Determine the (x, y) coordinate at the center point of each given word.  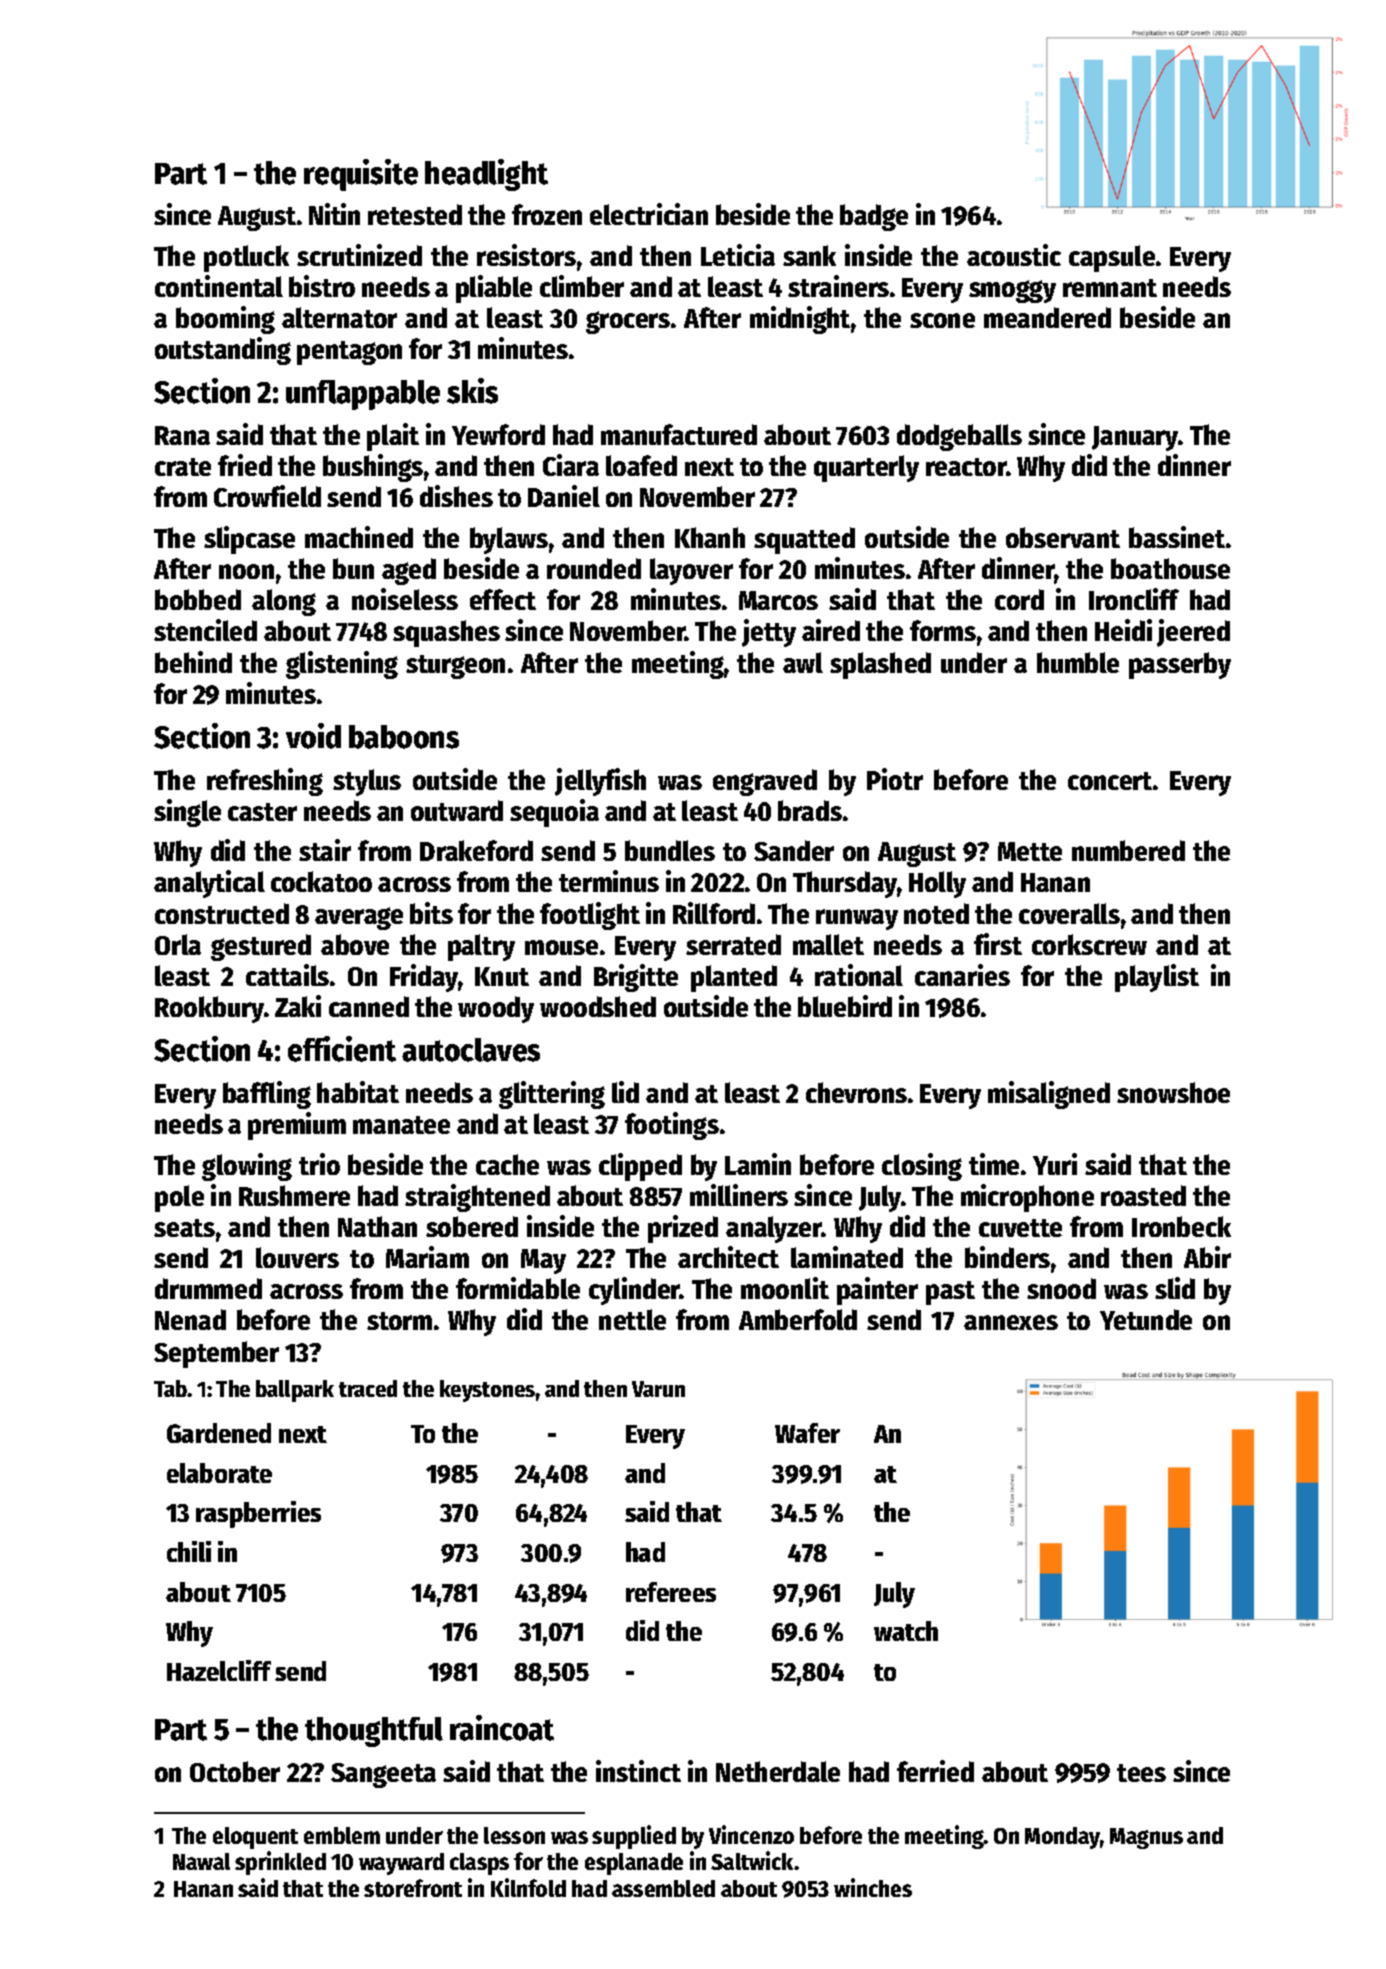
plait (393, 437)
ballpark (295, 1391)
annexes (1011, 1322)
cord (1019, 599)
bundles (670, 850)
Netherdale (778, 1771)
